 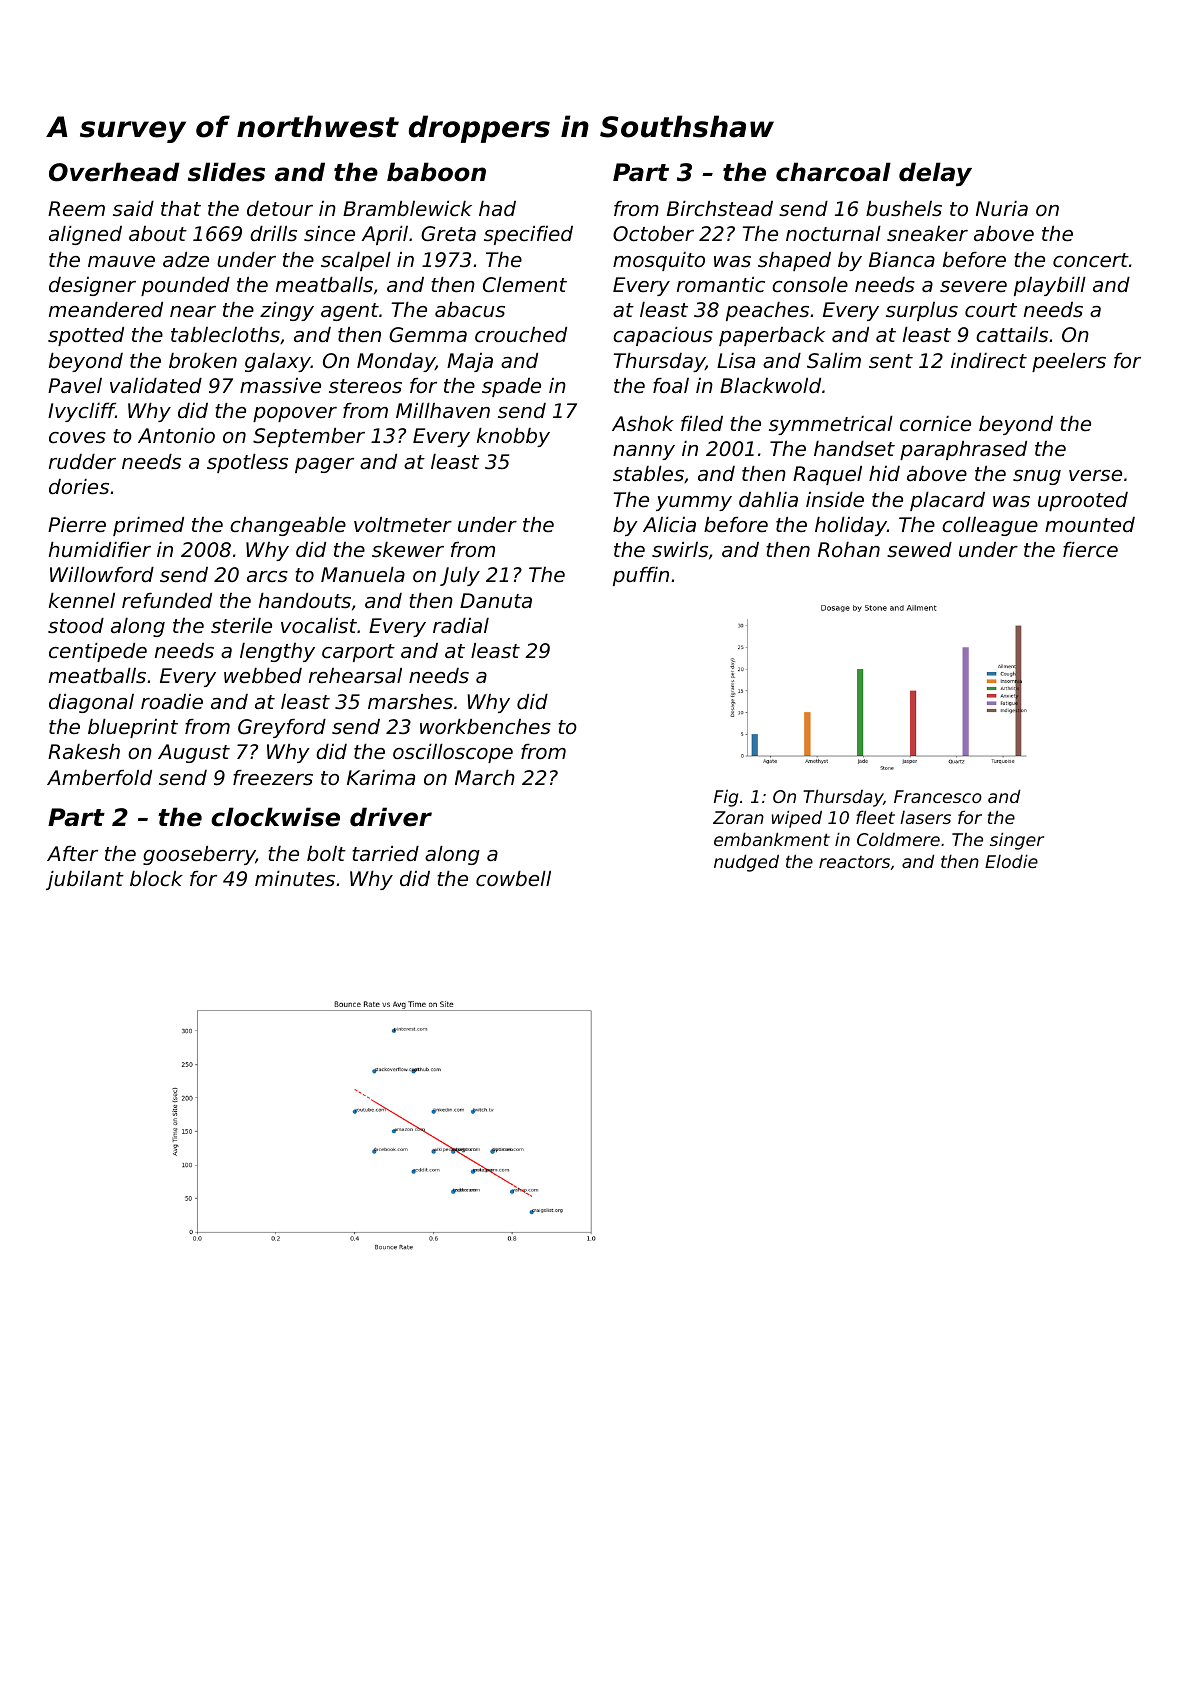 I want to click on baboon, so click(x=436, y=172).
